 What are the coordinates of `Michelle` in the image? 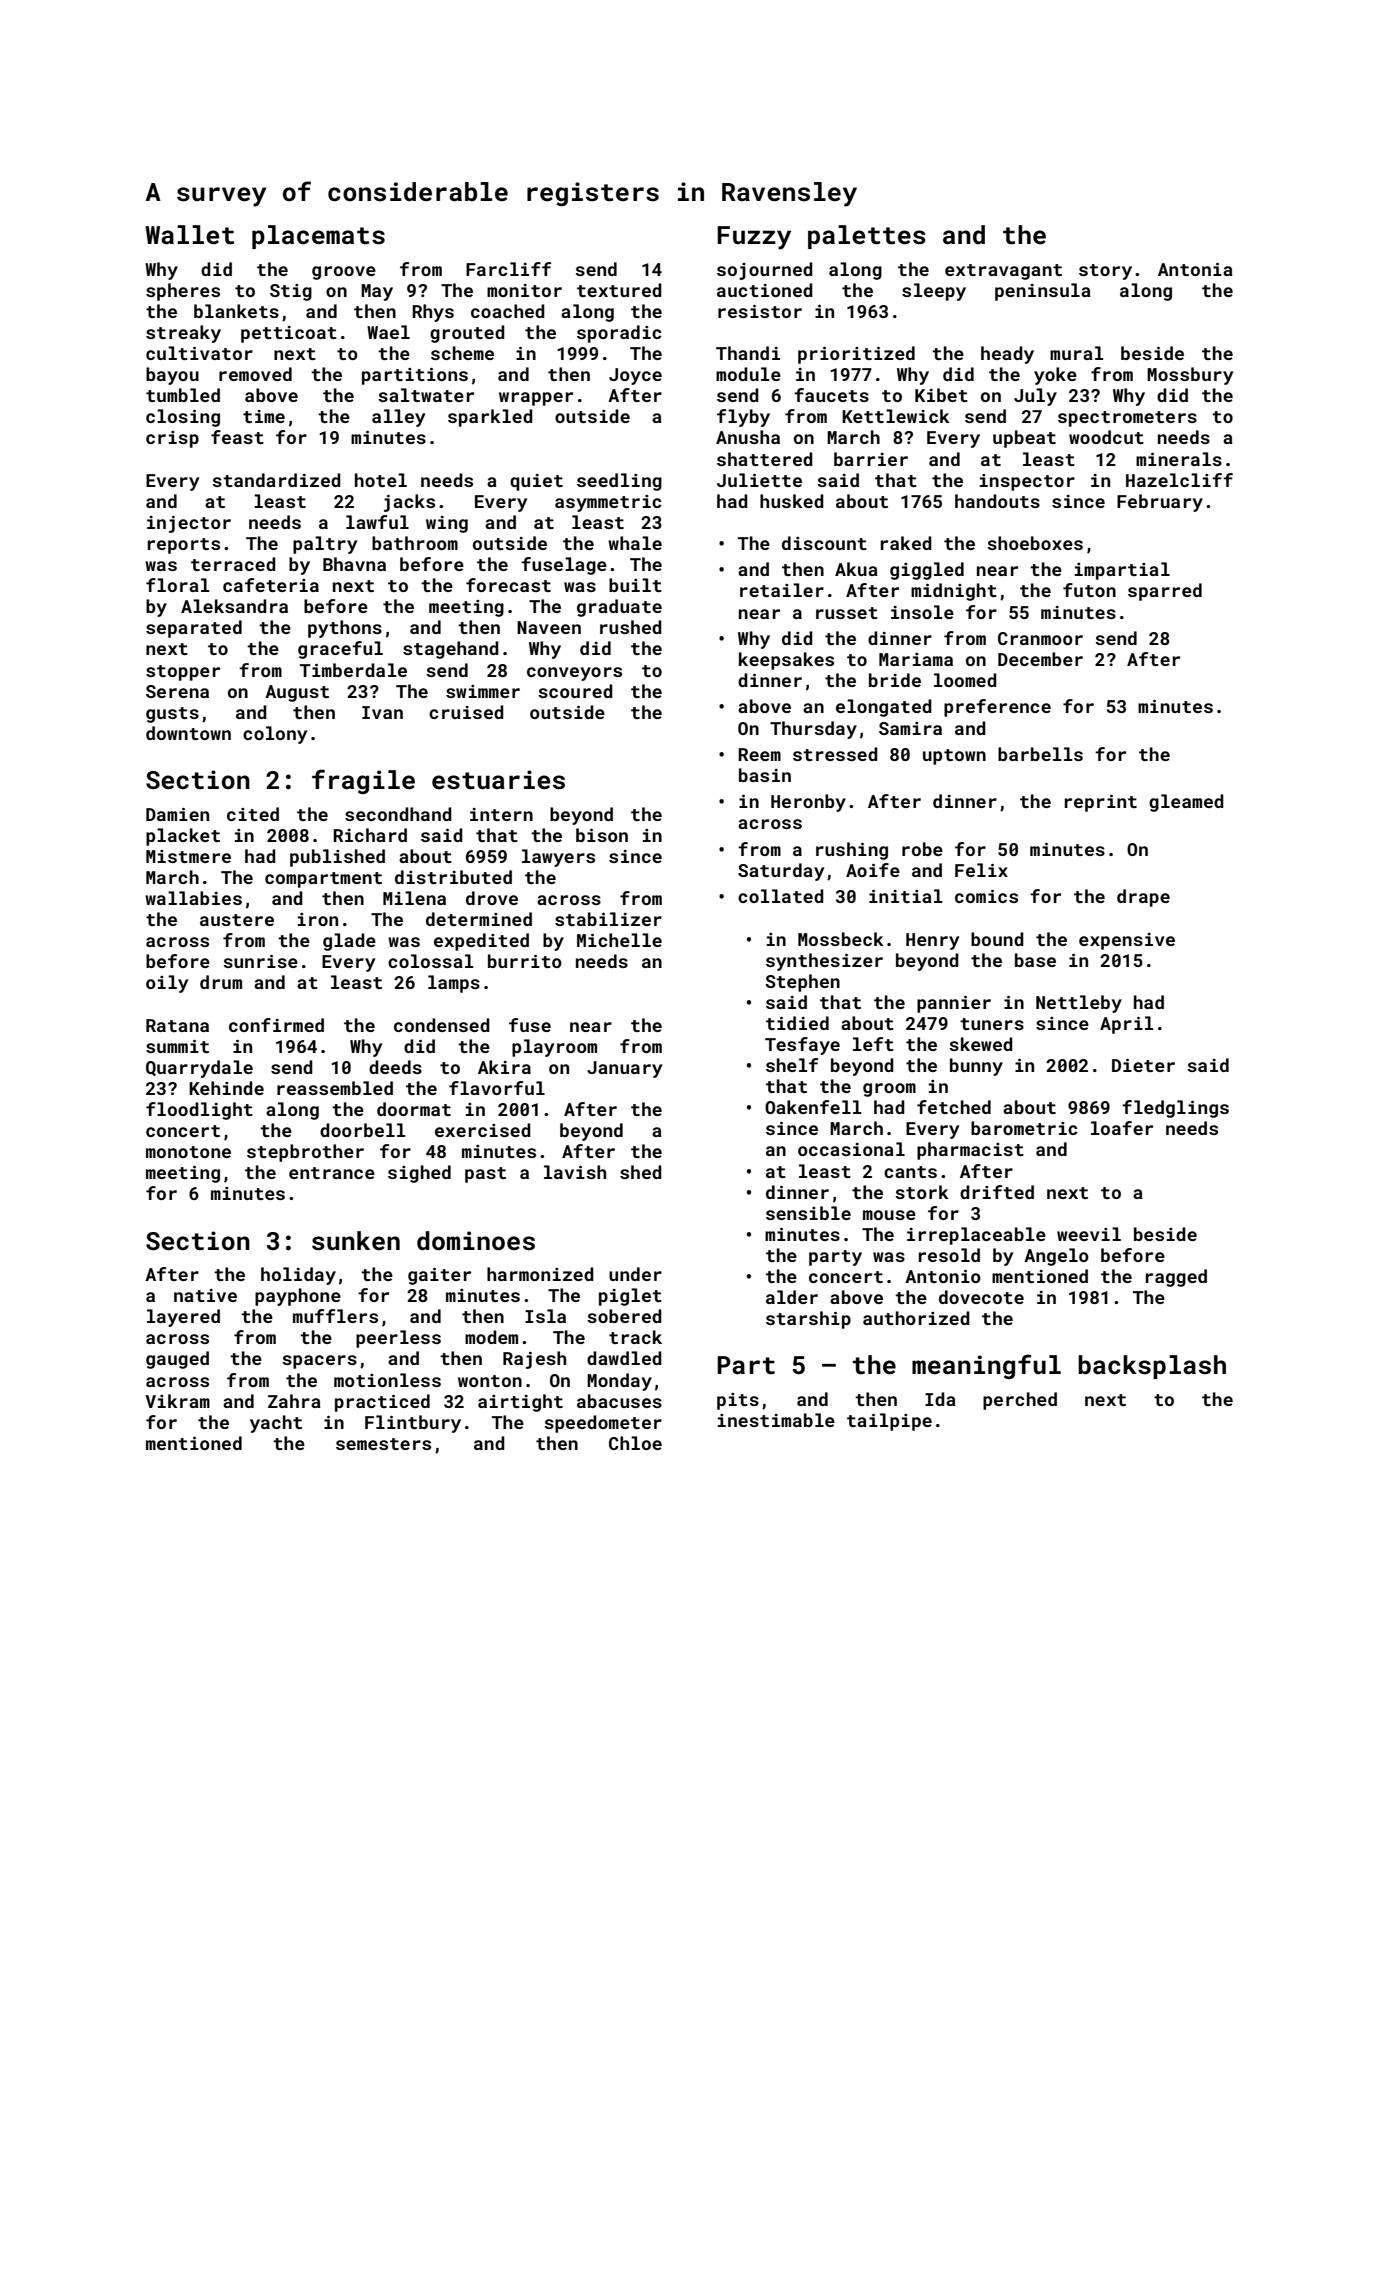 It's located at (619, 940).
